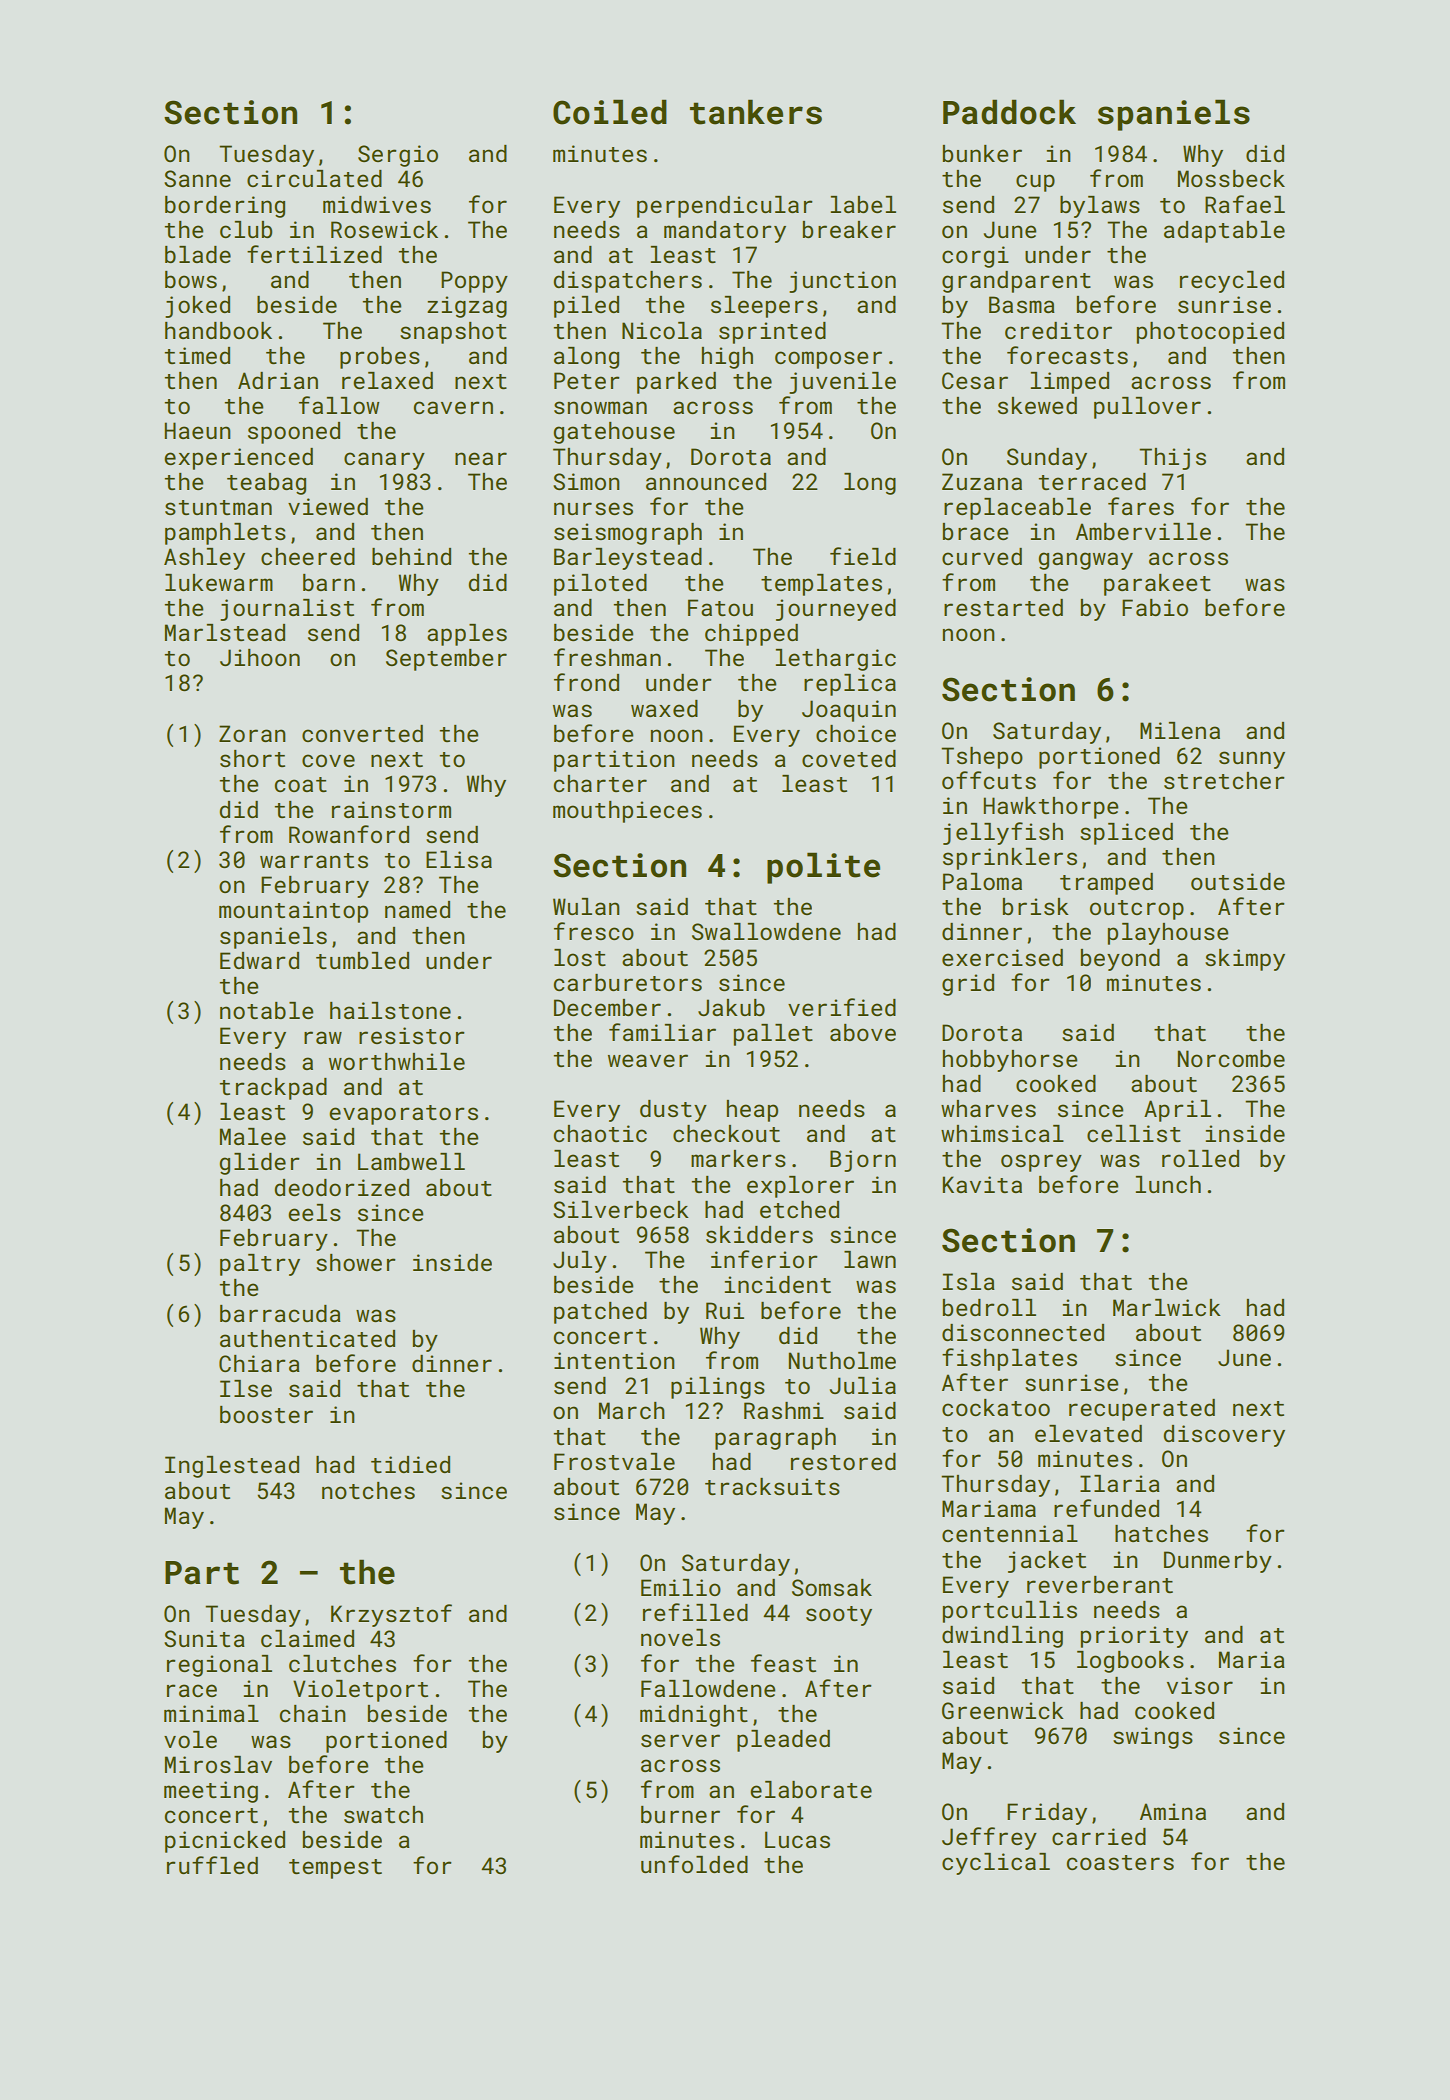  What do you see at coordinates (266, 1010) in the screenshot?
I see `notable` at bounding box center [266, 1010].
